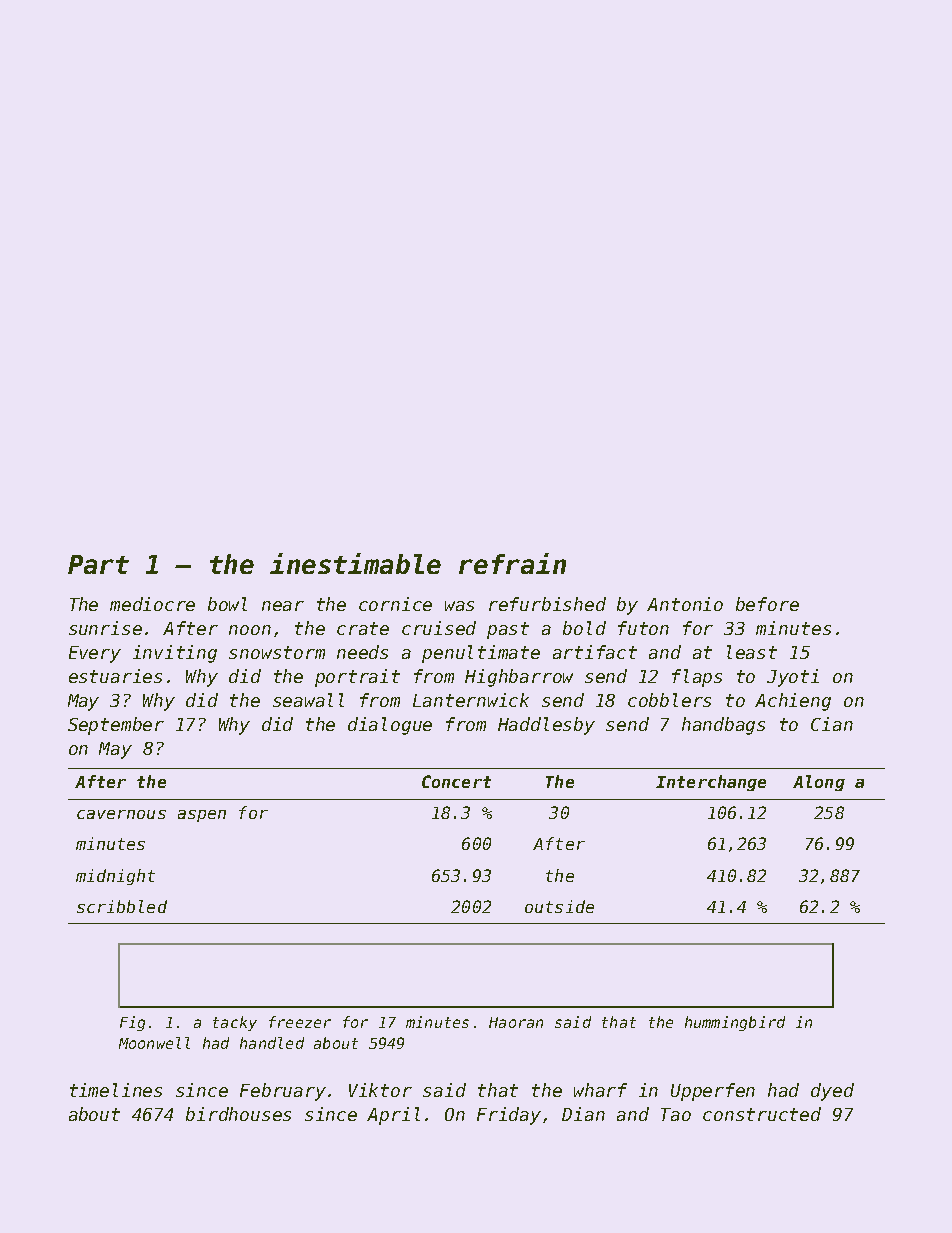 This page has height=1233, width=952. What do you see at coordinates (752, 652) in the page?
I see `least` at bounding box center [752, 652].
